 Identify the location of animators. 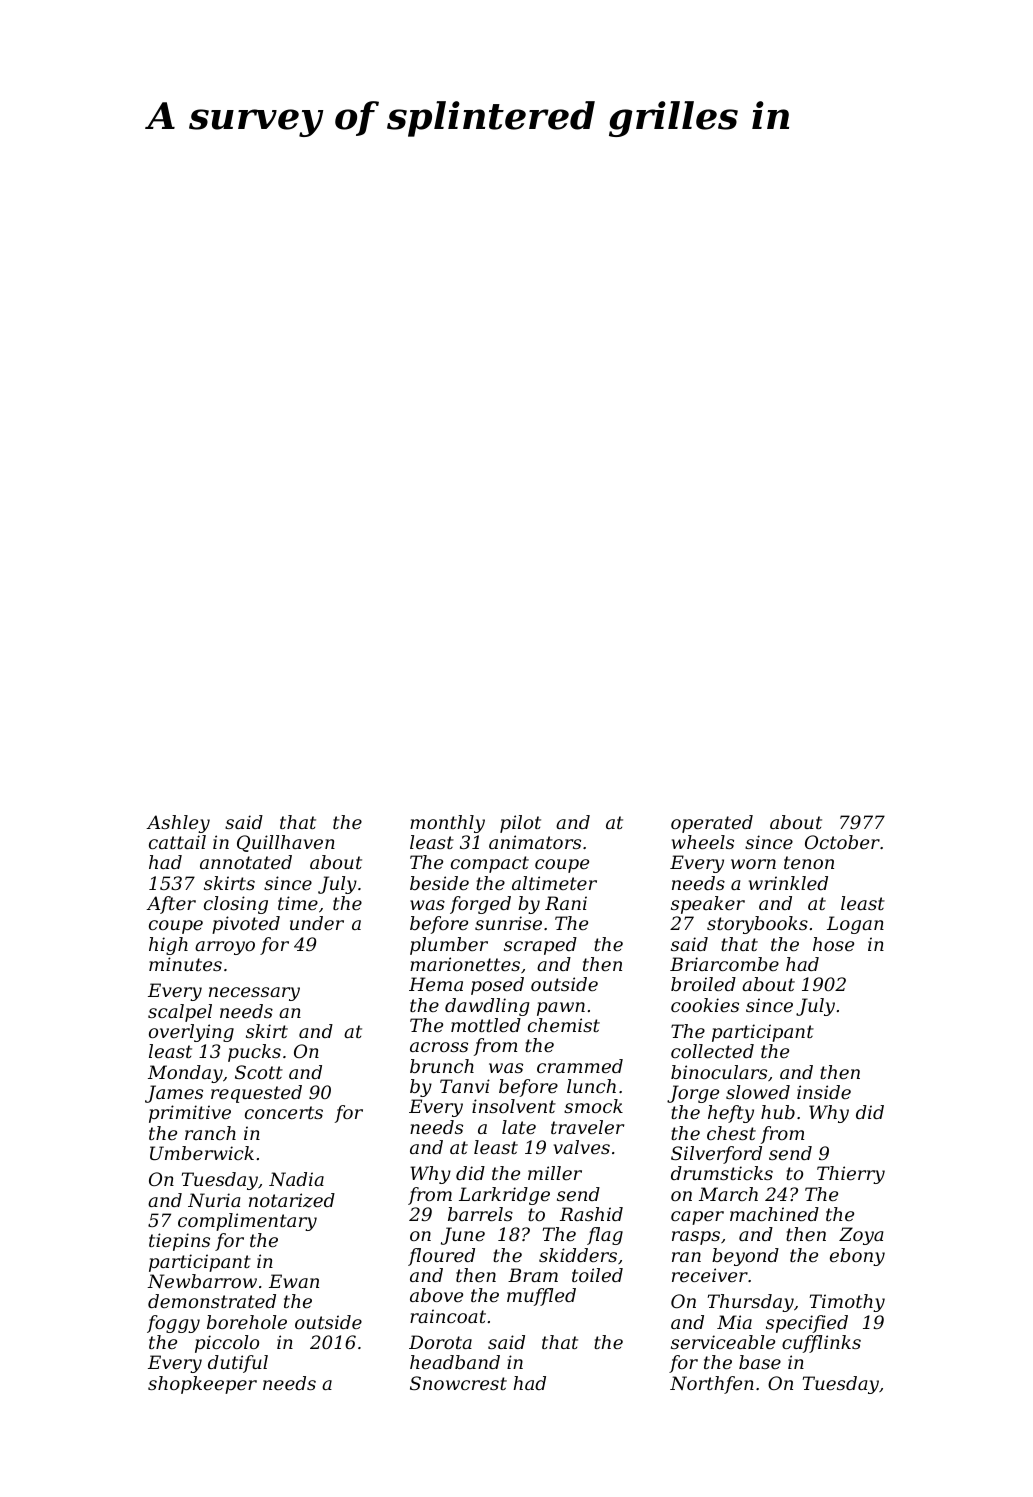
(535, 842).
